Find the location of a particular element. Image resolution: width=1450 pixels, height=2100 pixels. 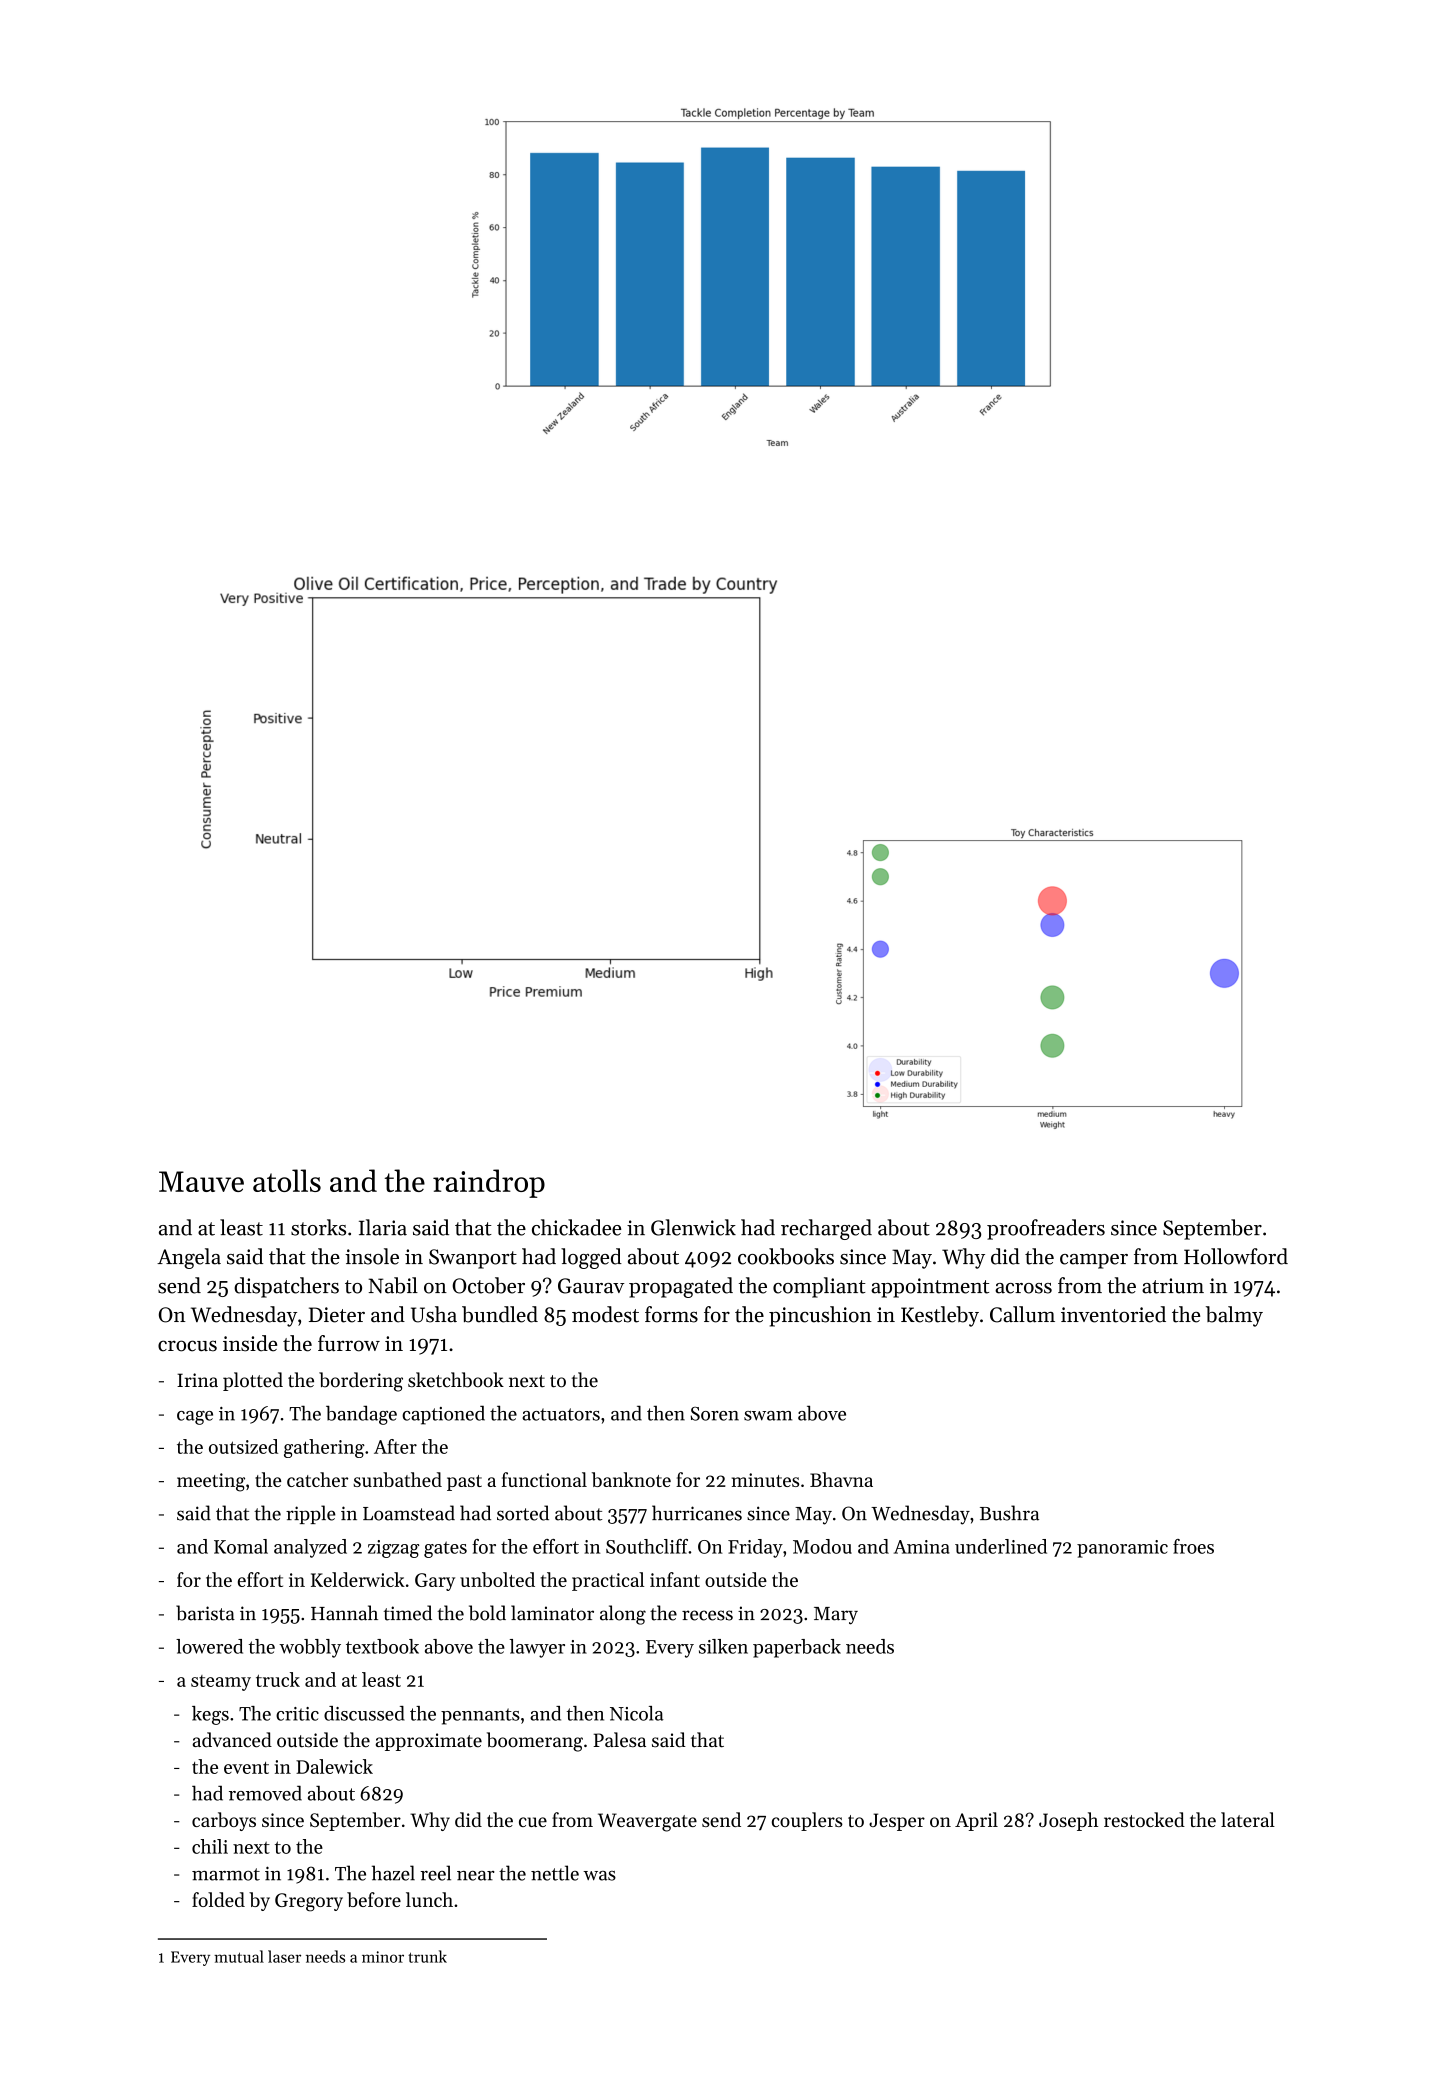

lateral is located at coordinates (1248, 1819).
